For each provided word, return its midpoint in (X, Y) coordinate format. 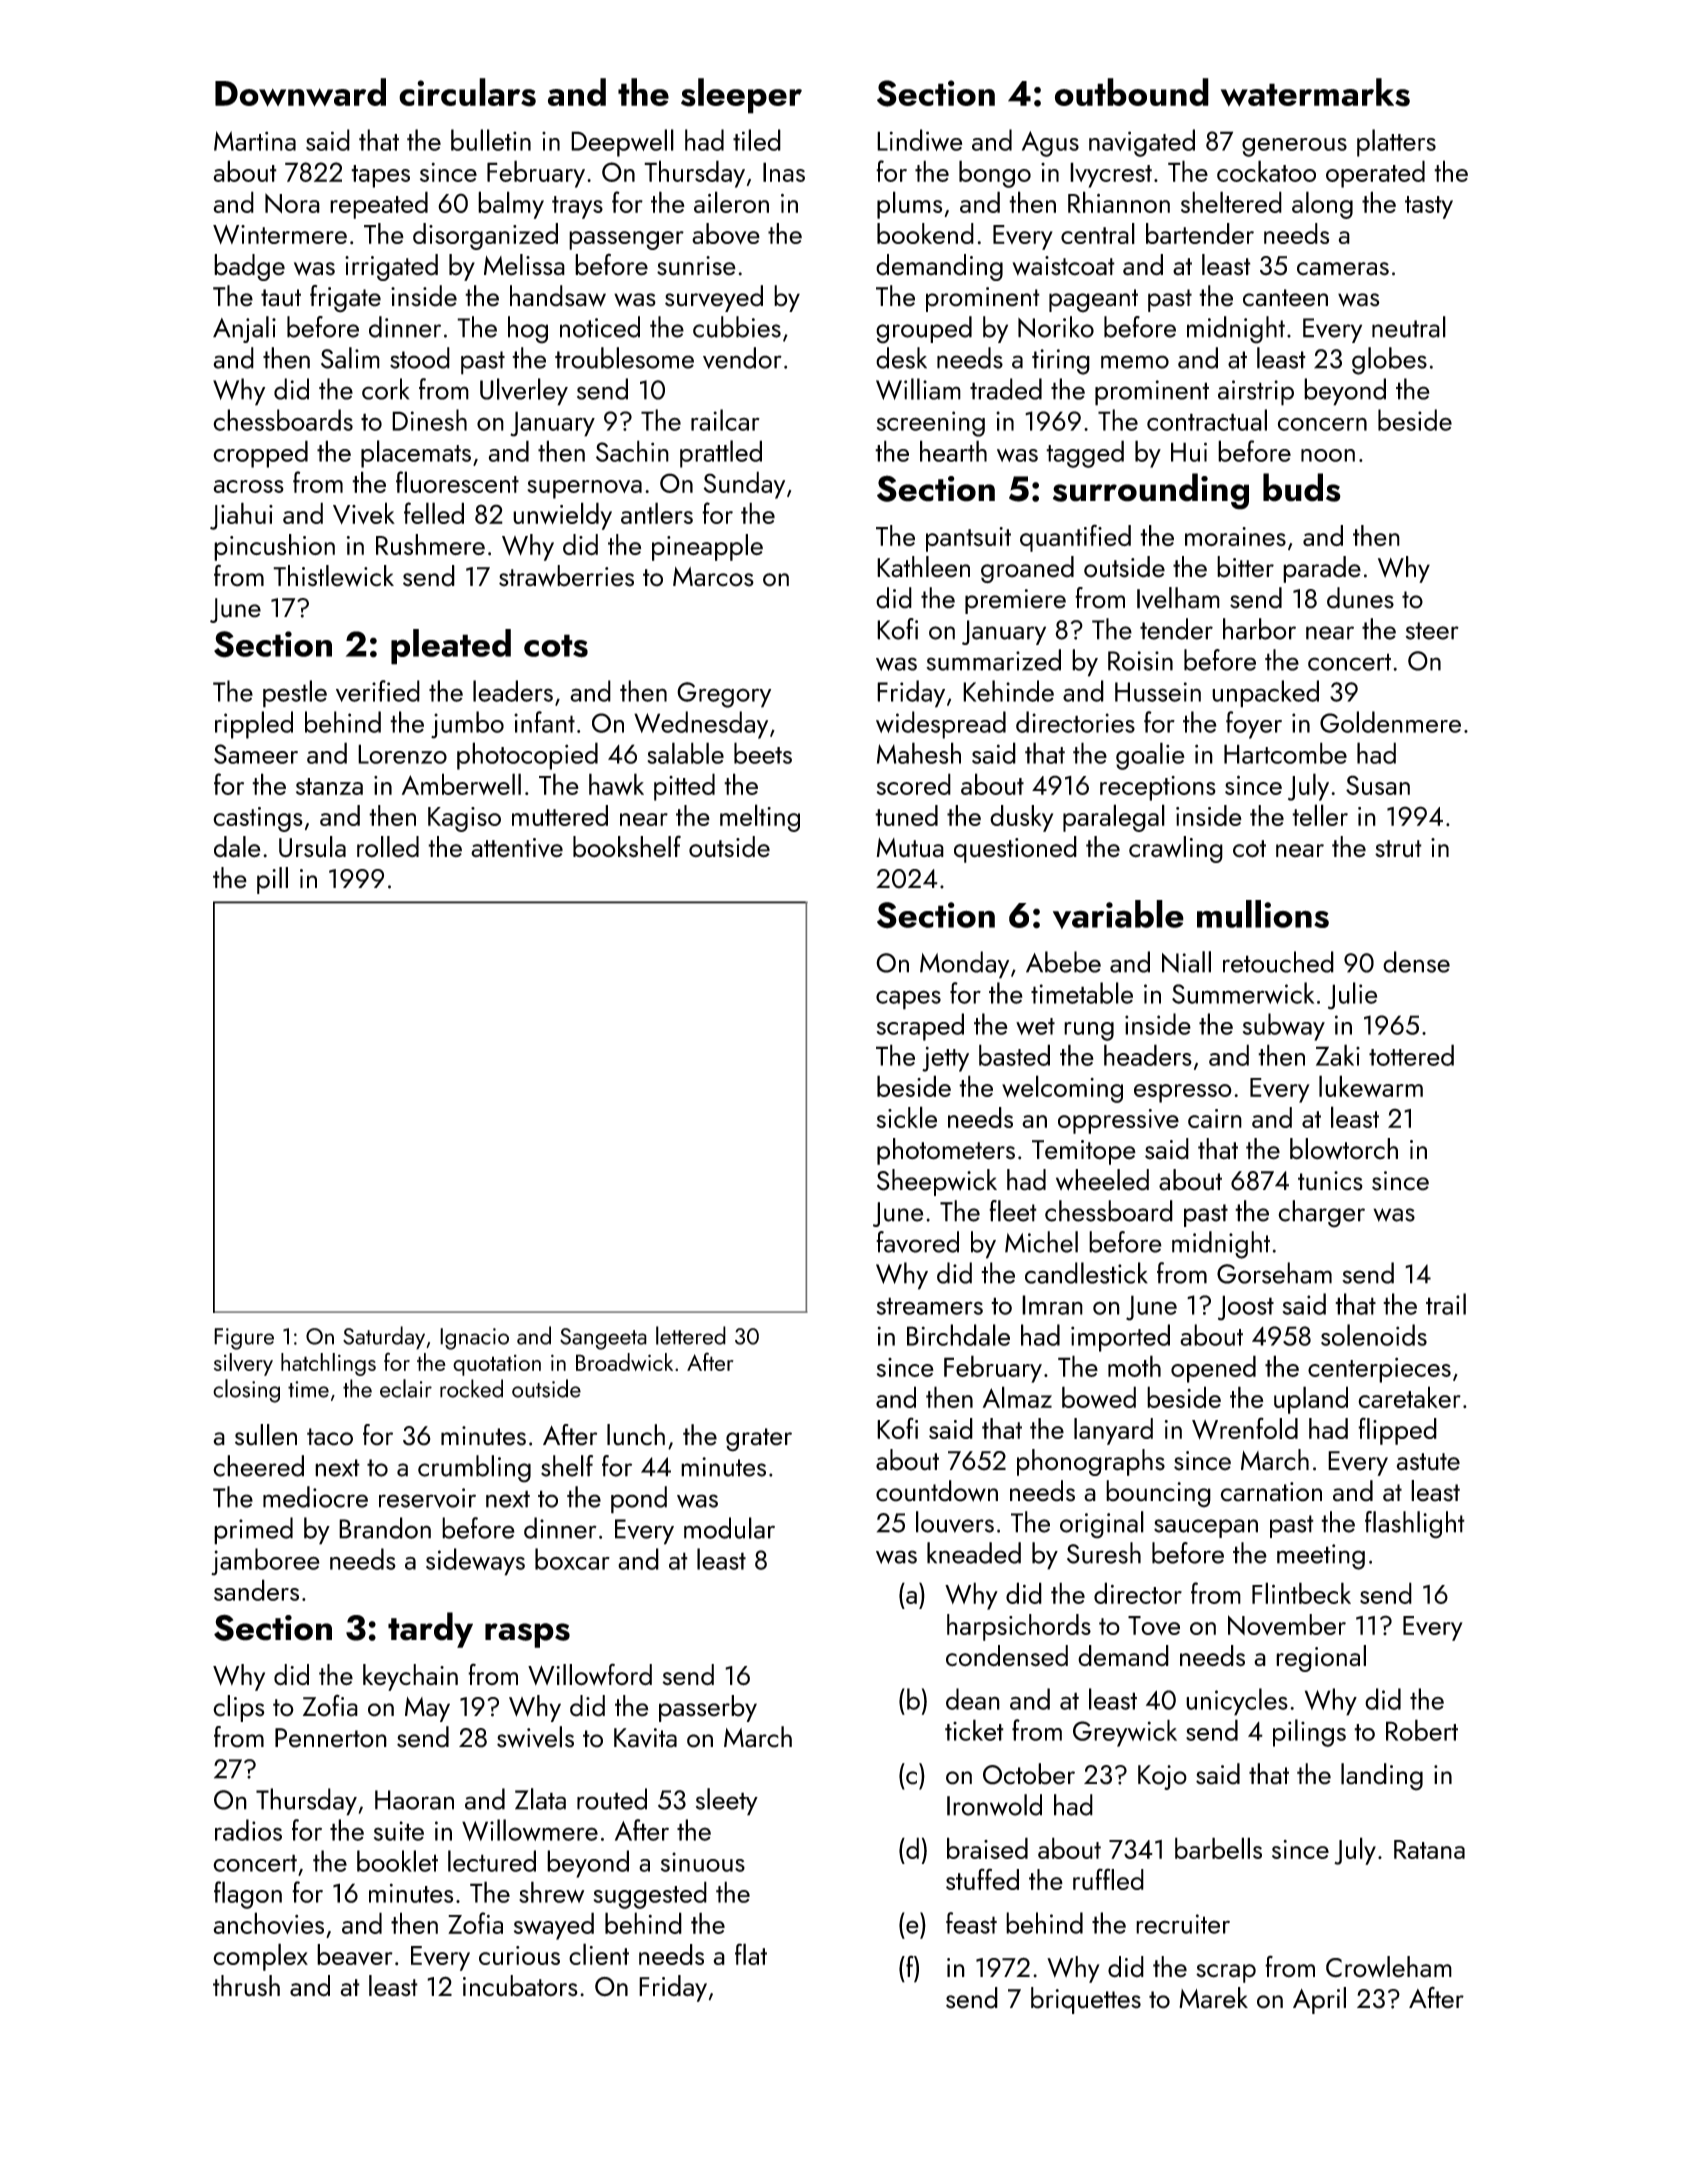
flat (751, 1954)
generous (1294, 147)
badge (249, 267)
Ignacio (474, 1339)
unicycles (1237, 1702)
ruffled (1108, 1879)
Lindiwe (919, 140)
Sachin (632, 451)
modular (729, 1528)
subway (1284, 1027)
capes (908, 1000)
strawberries (566, 576)
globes (1389, 361)
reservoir (427, 1498)
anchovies (269, 1923)
